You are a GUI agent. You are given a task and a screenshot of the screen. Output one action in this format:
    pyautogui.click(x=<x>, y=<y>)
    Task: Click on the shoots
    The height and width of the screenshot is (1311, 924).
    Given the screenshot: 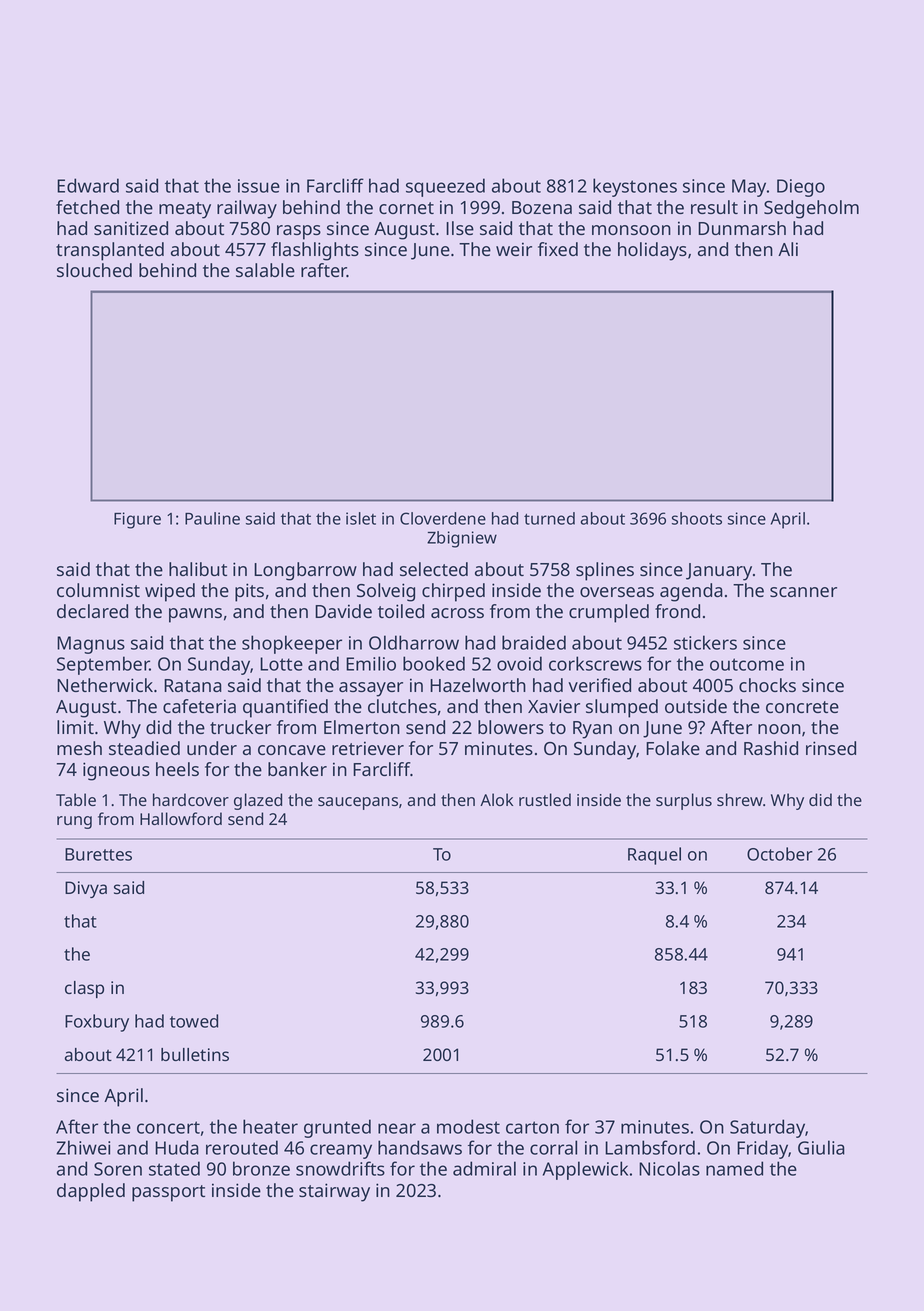 What is the action you would take?
    pyautogui.click(x=697, y=518)
